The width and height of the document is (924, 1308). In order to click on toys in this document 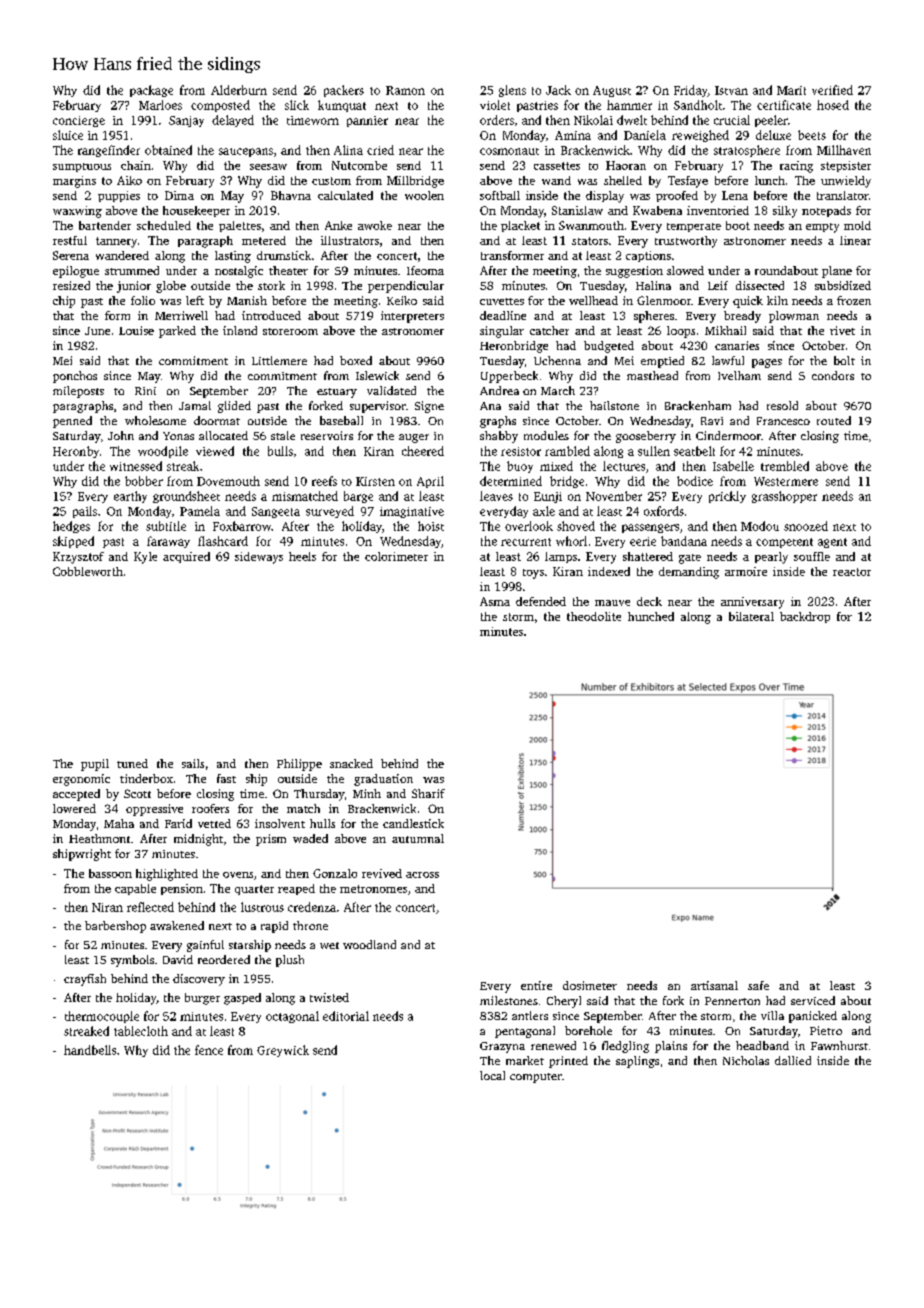, I will do `click(533, 574)`.
